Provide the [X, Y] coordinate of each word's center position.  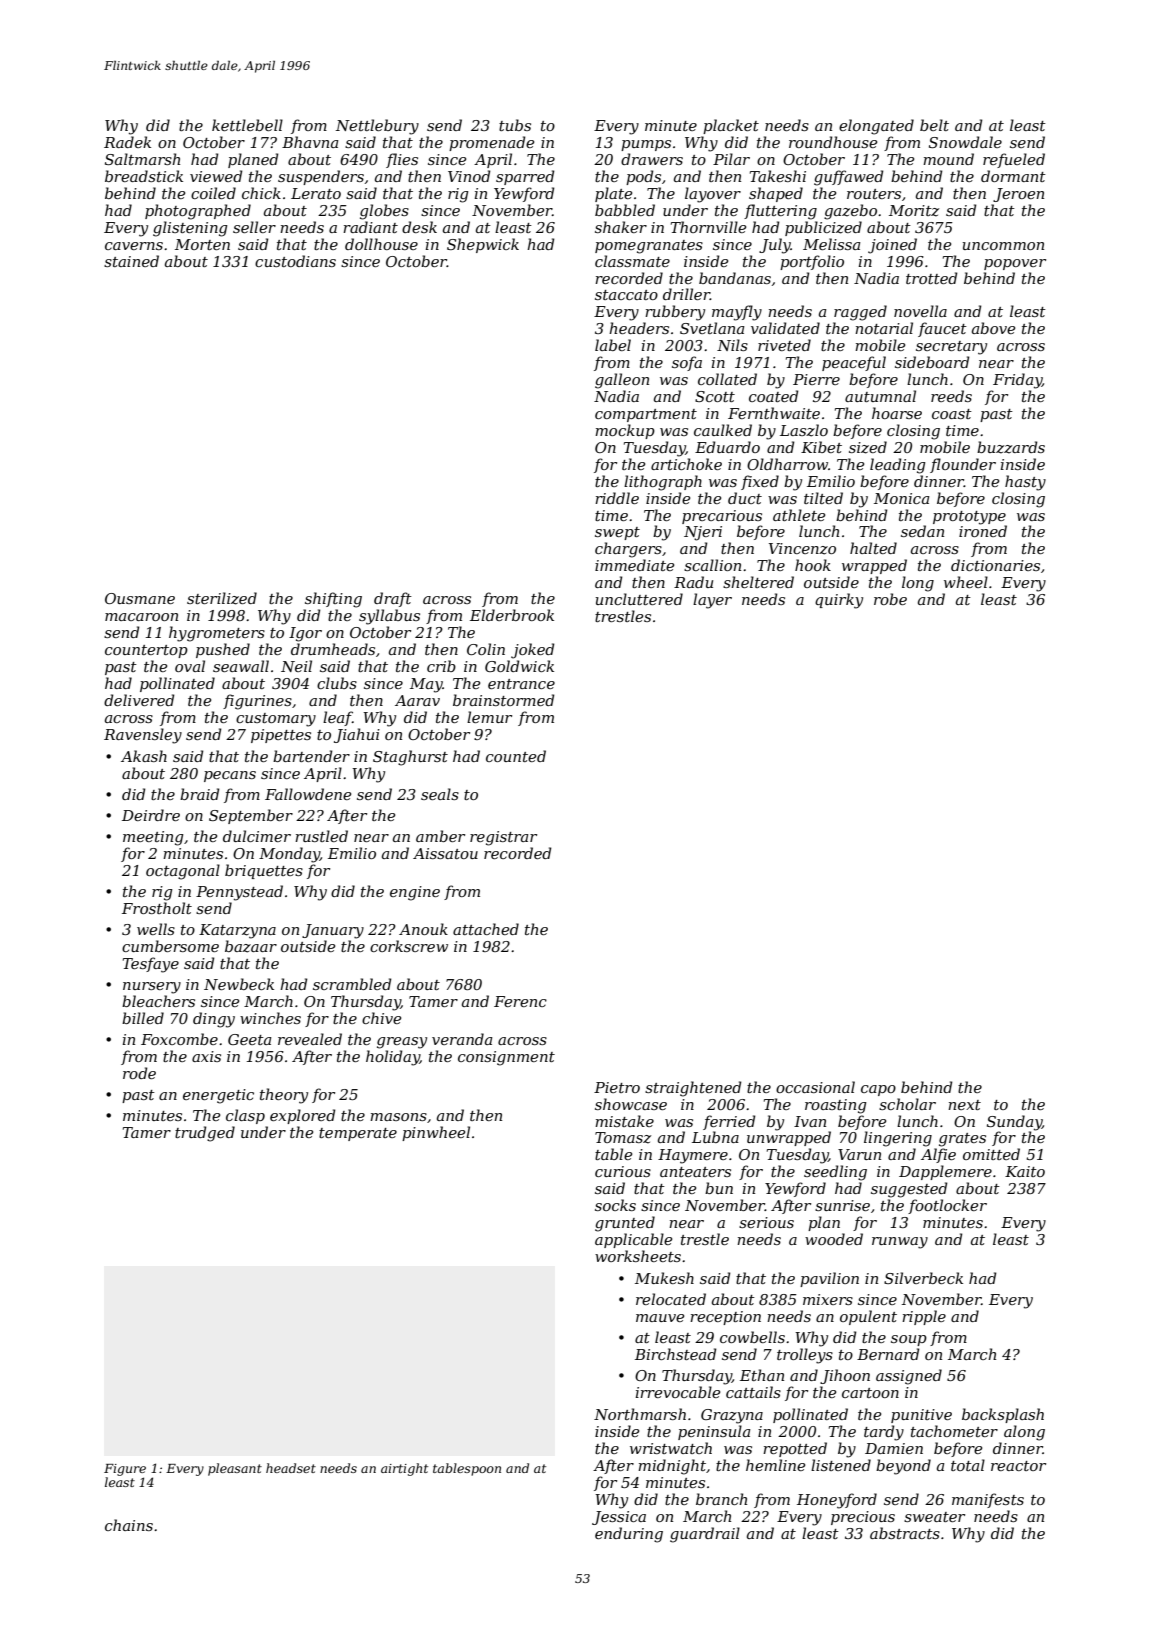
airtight [404, 1469]
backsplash [1003, 1415]
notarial [884, 328]
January [333, 931]
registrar [503, 838]
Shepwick [483, 245]
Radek [127, 142]
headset [291, 1468]
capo [878, 1090]
